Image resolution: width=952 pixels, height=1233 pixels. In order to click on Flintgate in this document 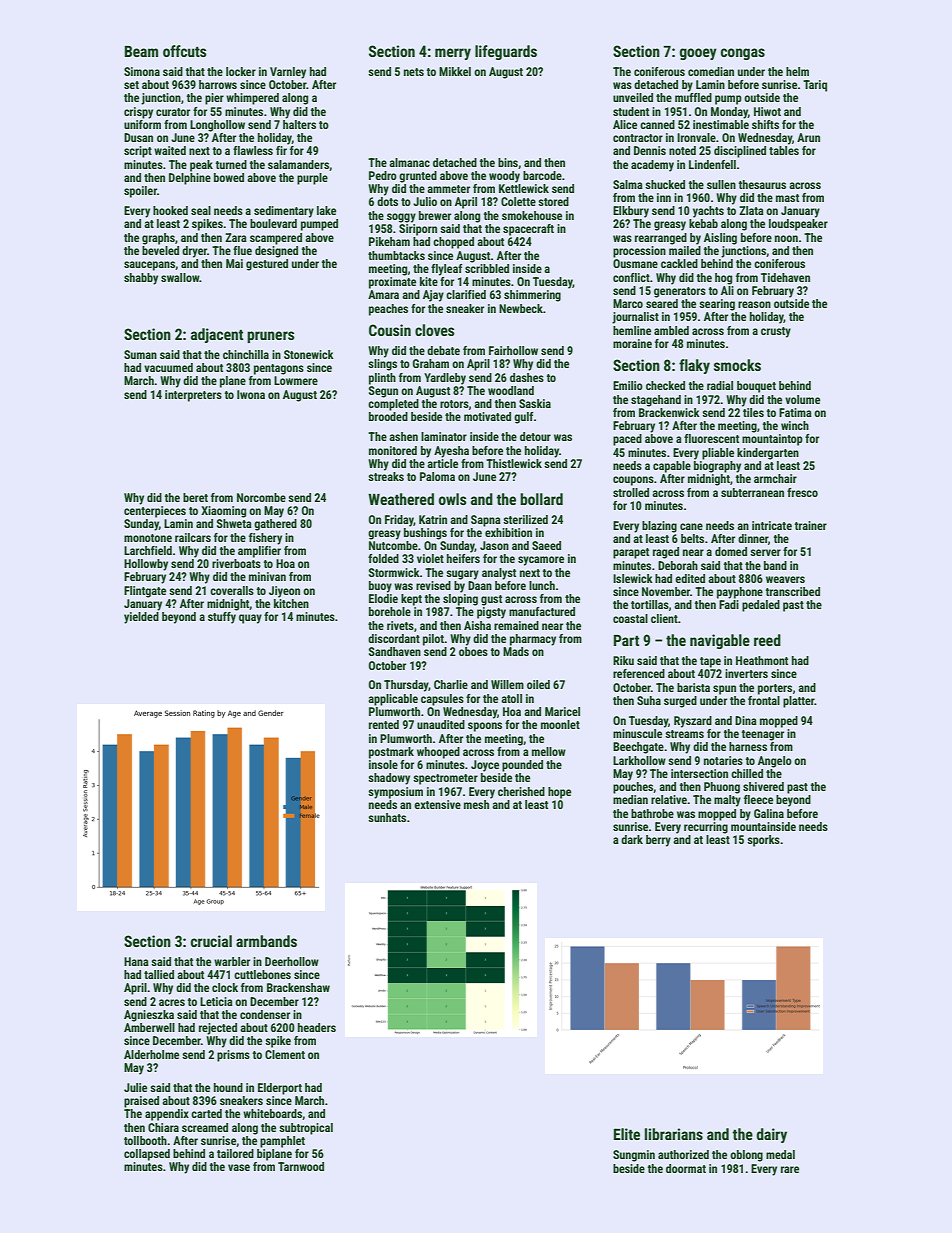, I will do `click(145, 592)`.
